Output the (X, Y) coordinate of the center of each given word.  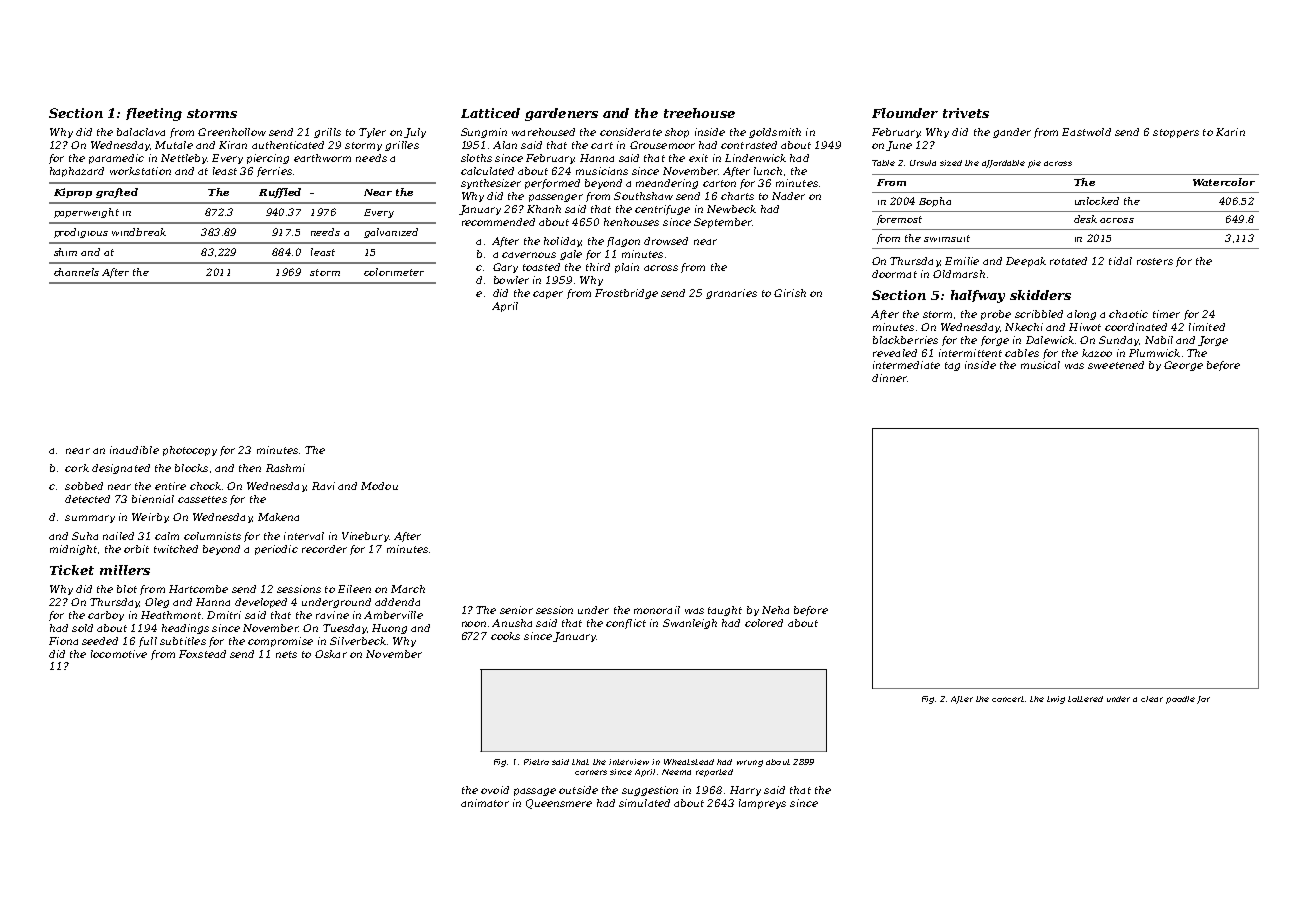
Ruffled (280, 193)
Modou (379, 486)
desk (1085, 219)
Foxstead (202, 654)
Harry (745, 791)
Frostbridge (626, 294)
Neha (775, 610)
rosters (1155, 261)
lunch (768, 171)
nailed (118, 536)
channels (76, 272)
